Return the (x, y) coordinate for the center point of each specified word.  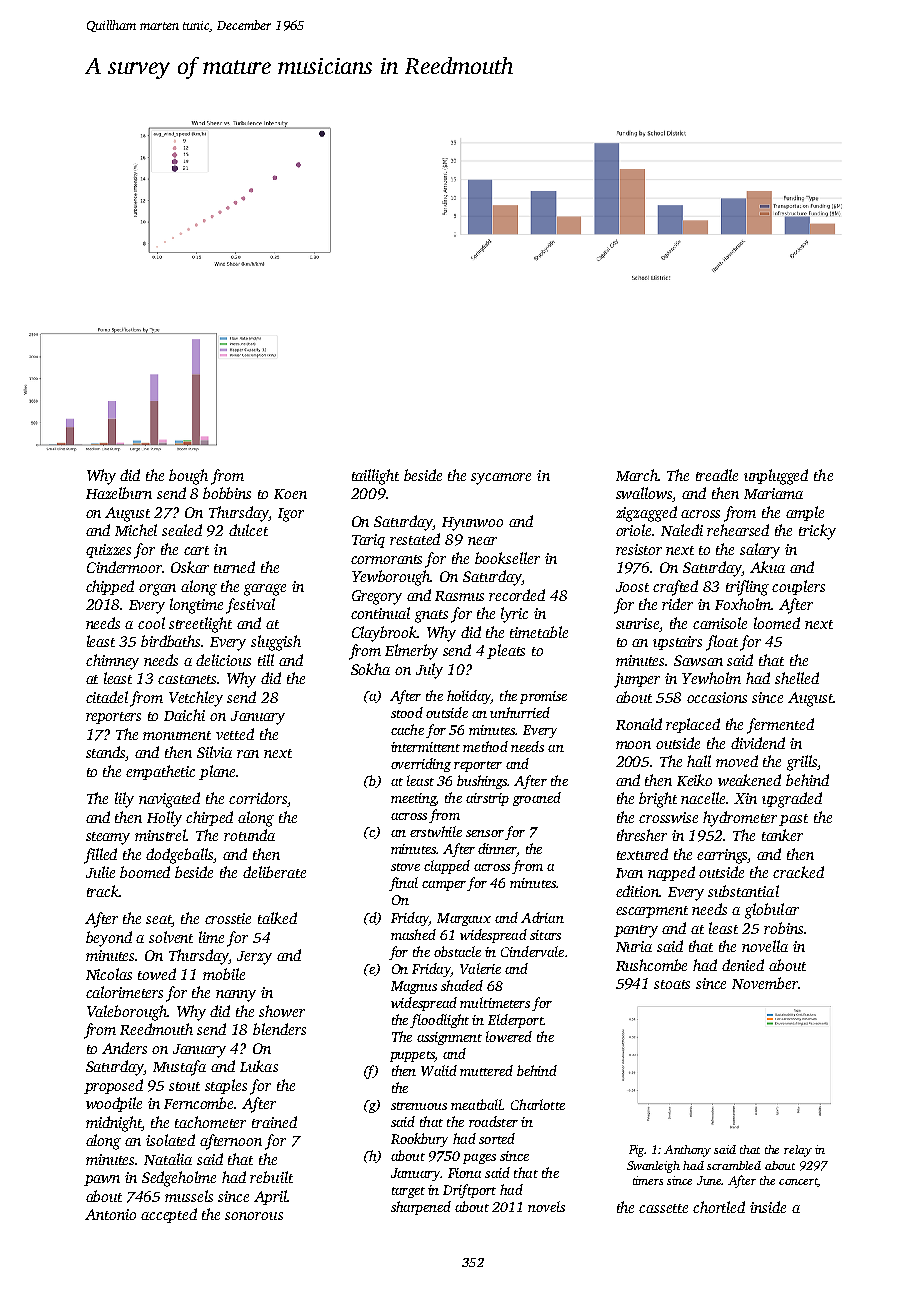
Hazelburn (119, 493)
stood (407, 712)
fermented (780, 726)
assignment (449, 1038)
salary (760, 551)
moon (633, 745)
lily (124, 800)
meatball (476, 1104)
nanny (236, 996)
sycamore (501, 479)
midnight (114, 1124)
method (485, 746)
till (266, 660)
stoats (672, 984)
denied (743, 965)
